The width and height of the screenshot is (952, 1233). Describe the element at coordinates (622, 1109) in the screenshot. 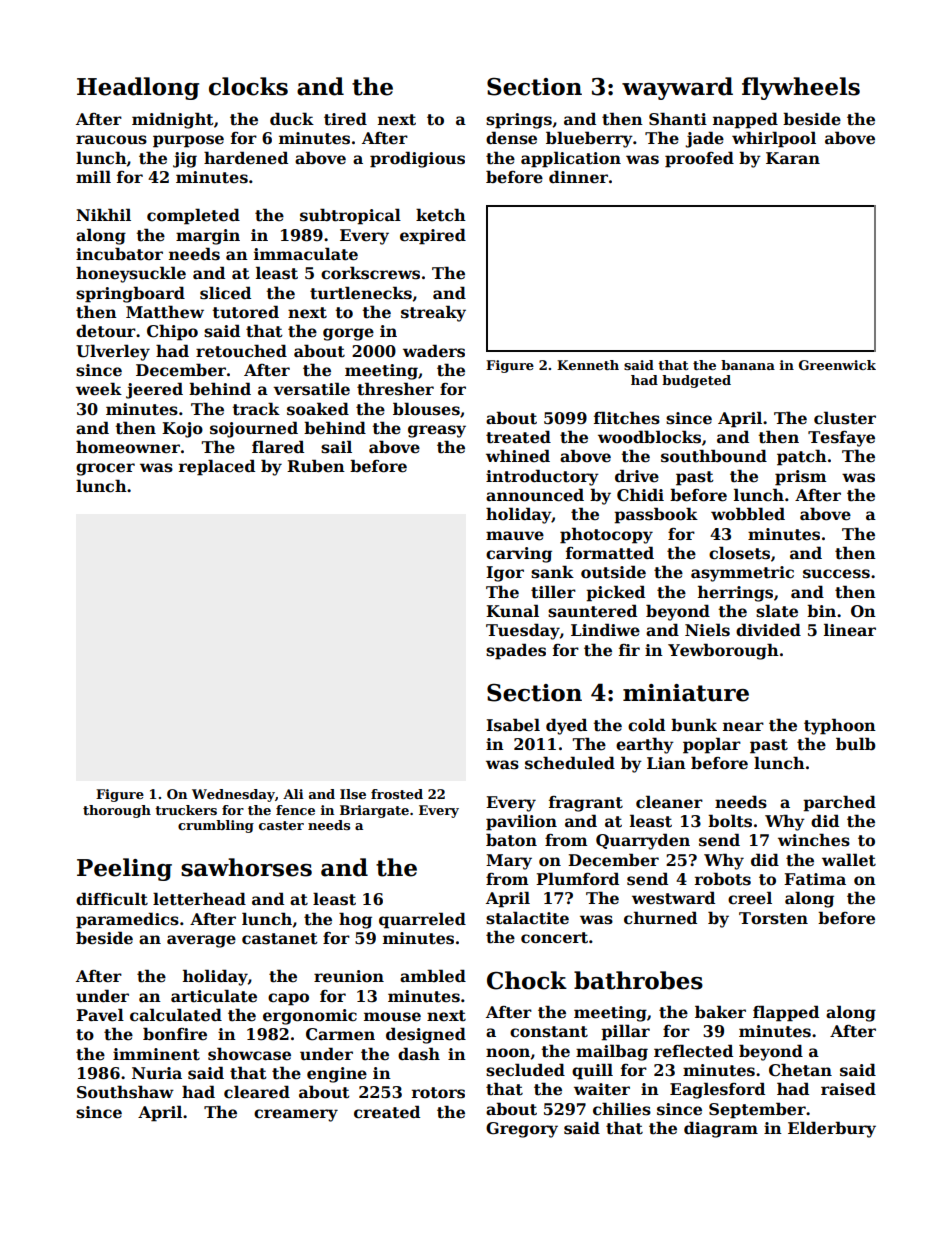

I see `chilies` at that location.
